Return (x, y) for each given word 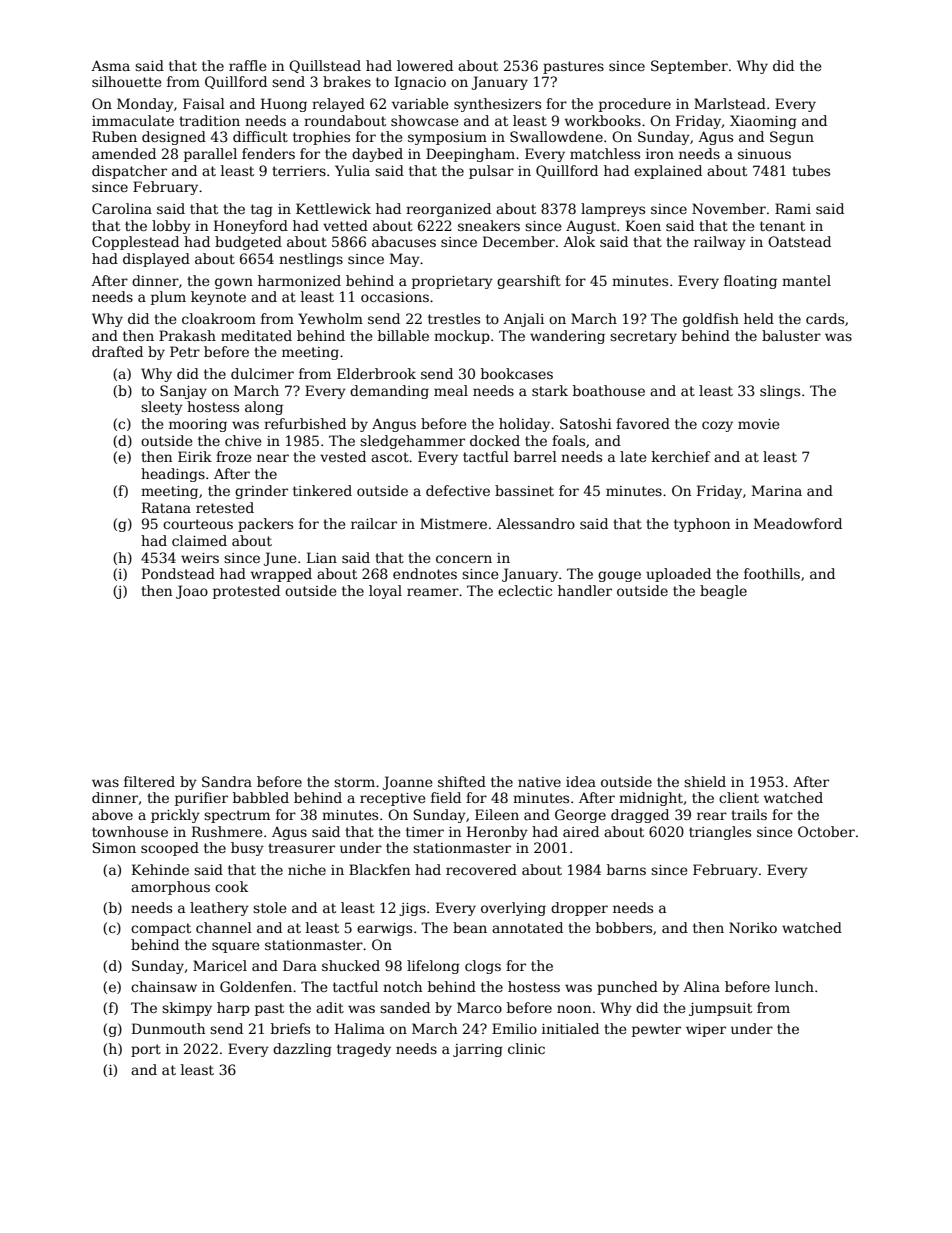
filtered (149, 781)
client (739, 797)
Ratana (166, 507)
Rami (793, 208)
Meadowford (798, 523)
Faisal (204, 103)
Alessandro (535, 523)
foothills (772, 573)
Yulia (352, 170)
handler (585, 590)
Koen (643, 225)
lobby (171, 227)
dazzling (302, 1050)
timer (425, 832)
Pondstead (178, 573)
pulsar (491, 172)
